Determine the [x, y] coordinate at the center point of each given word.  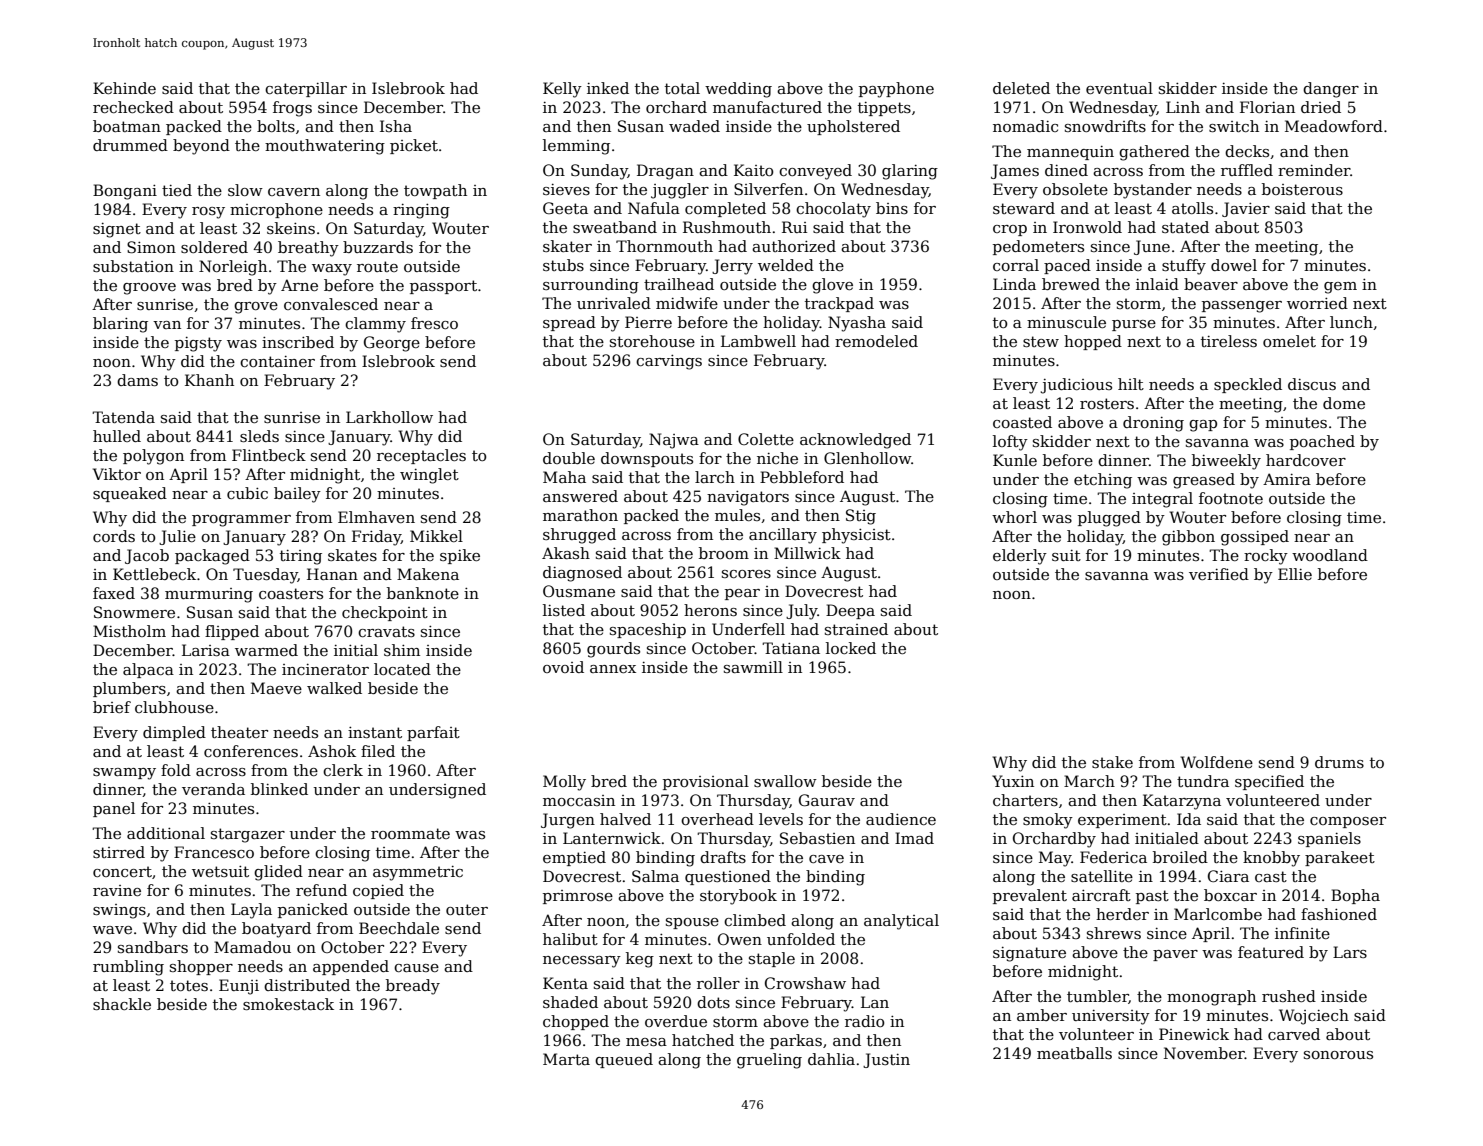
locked [851, 648]
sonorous [1338, 1055]
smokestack [288, 1004]
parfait [433, 733]
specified [1269, 782]
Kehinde [124, 88]
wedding [738, 90]
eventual [1119, 88]
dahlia [831, 1059]
